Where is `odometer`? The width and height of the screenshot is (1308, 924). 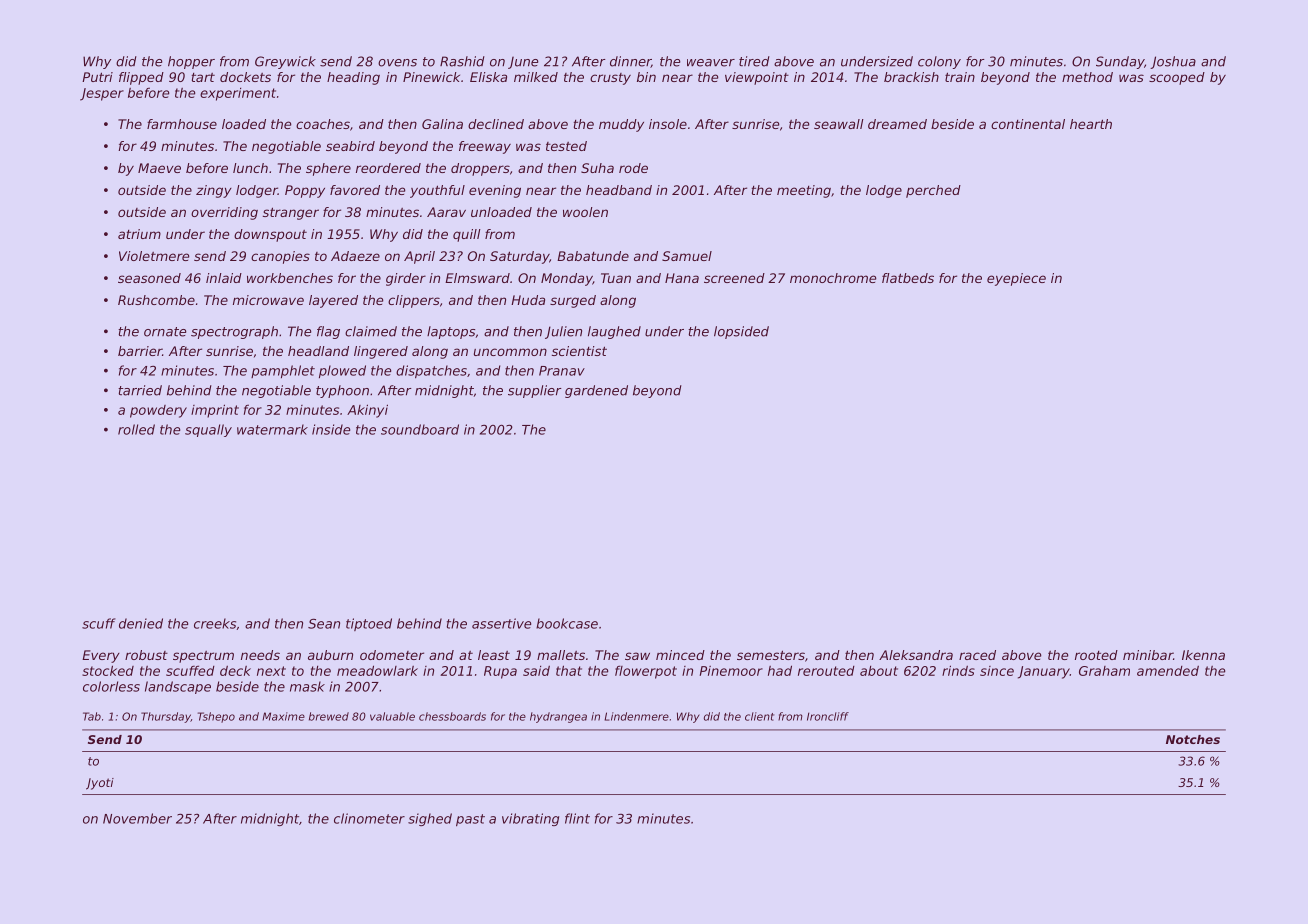 odometer is located at coordinates (392, 655).
